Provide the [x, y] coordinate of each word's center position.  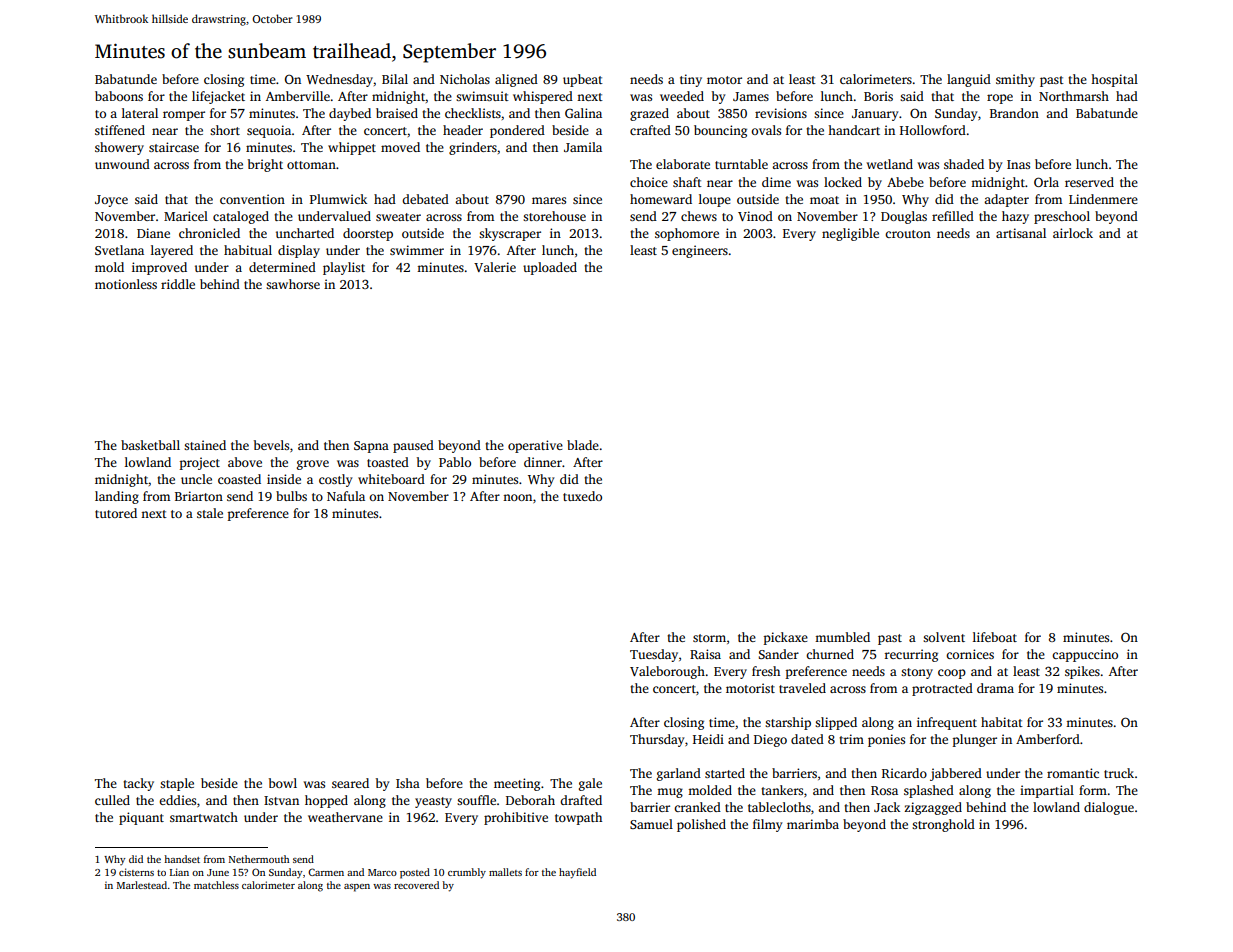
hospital [1114, 80]
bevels [271, 445]
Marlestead [142, 885]
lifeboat [995, 637]
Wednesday [339, 80]
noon [517, 497]
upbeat [583, 80]
